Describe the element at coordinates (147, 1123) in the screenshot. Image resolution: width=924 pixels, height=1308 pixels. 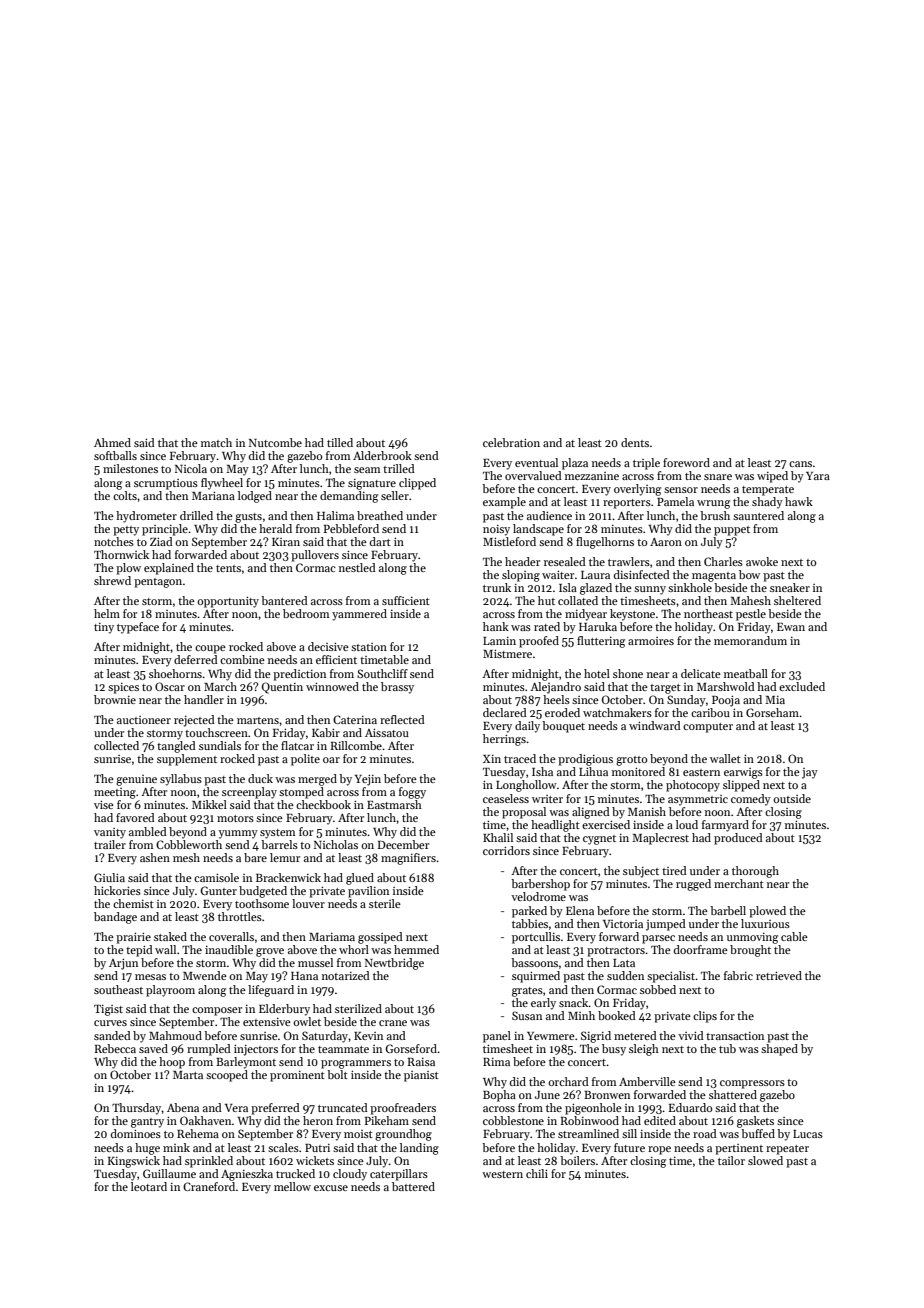
I see `gantry` at that location.
